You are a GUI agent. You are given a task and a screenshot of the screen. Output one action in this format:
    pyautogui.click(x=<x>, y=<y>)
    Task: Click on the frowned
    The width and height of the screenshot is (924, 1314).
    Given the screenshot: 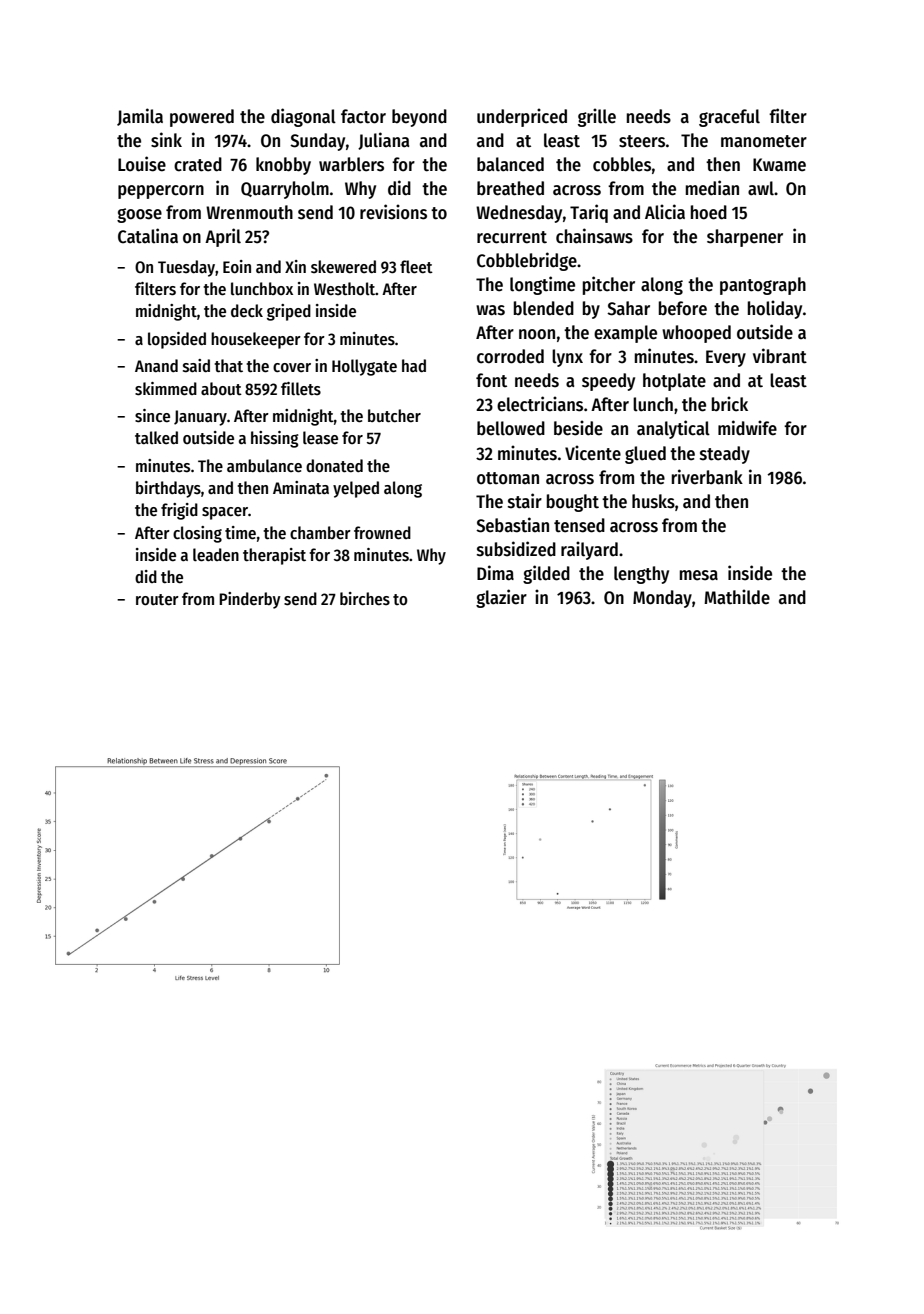 What is the action you would take?
    pyautogui.click(x=382, y=533)
